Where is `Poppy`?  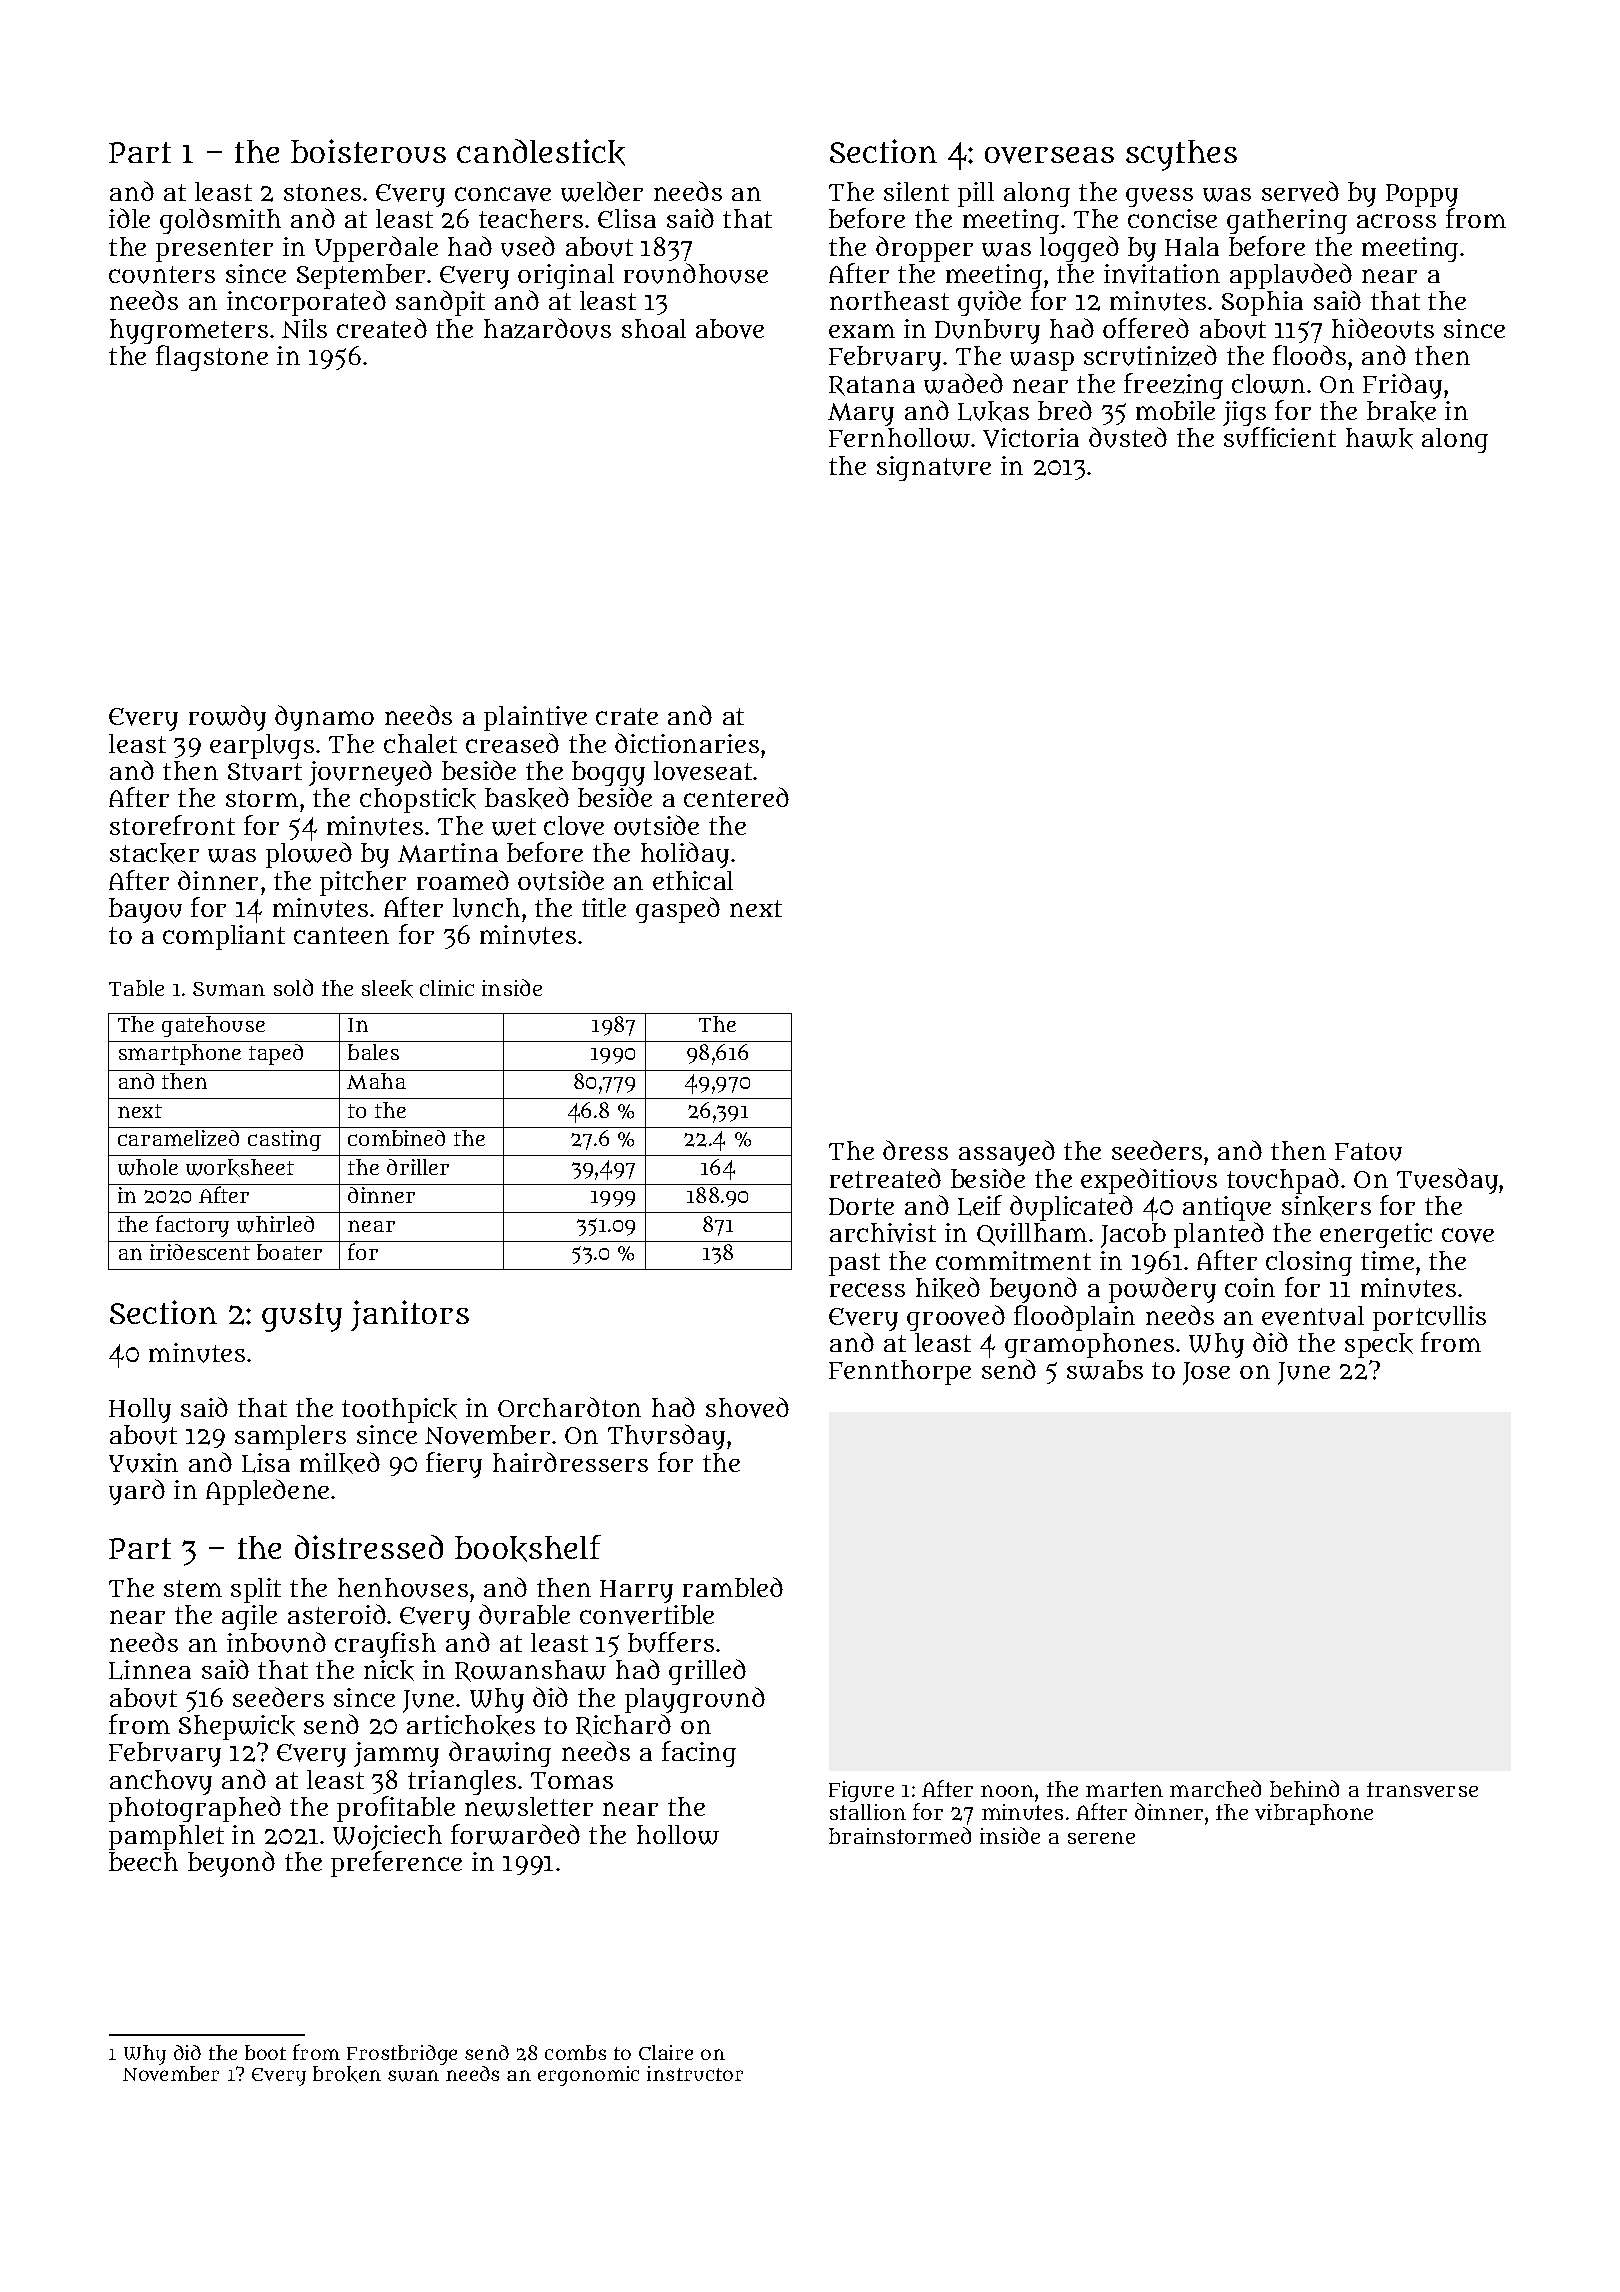
Poppy is located at coordinates (1422, 195).
